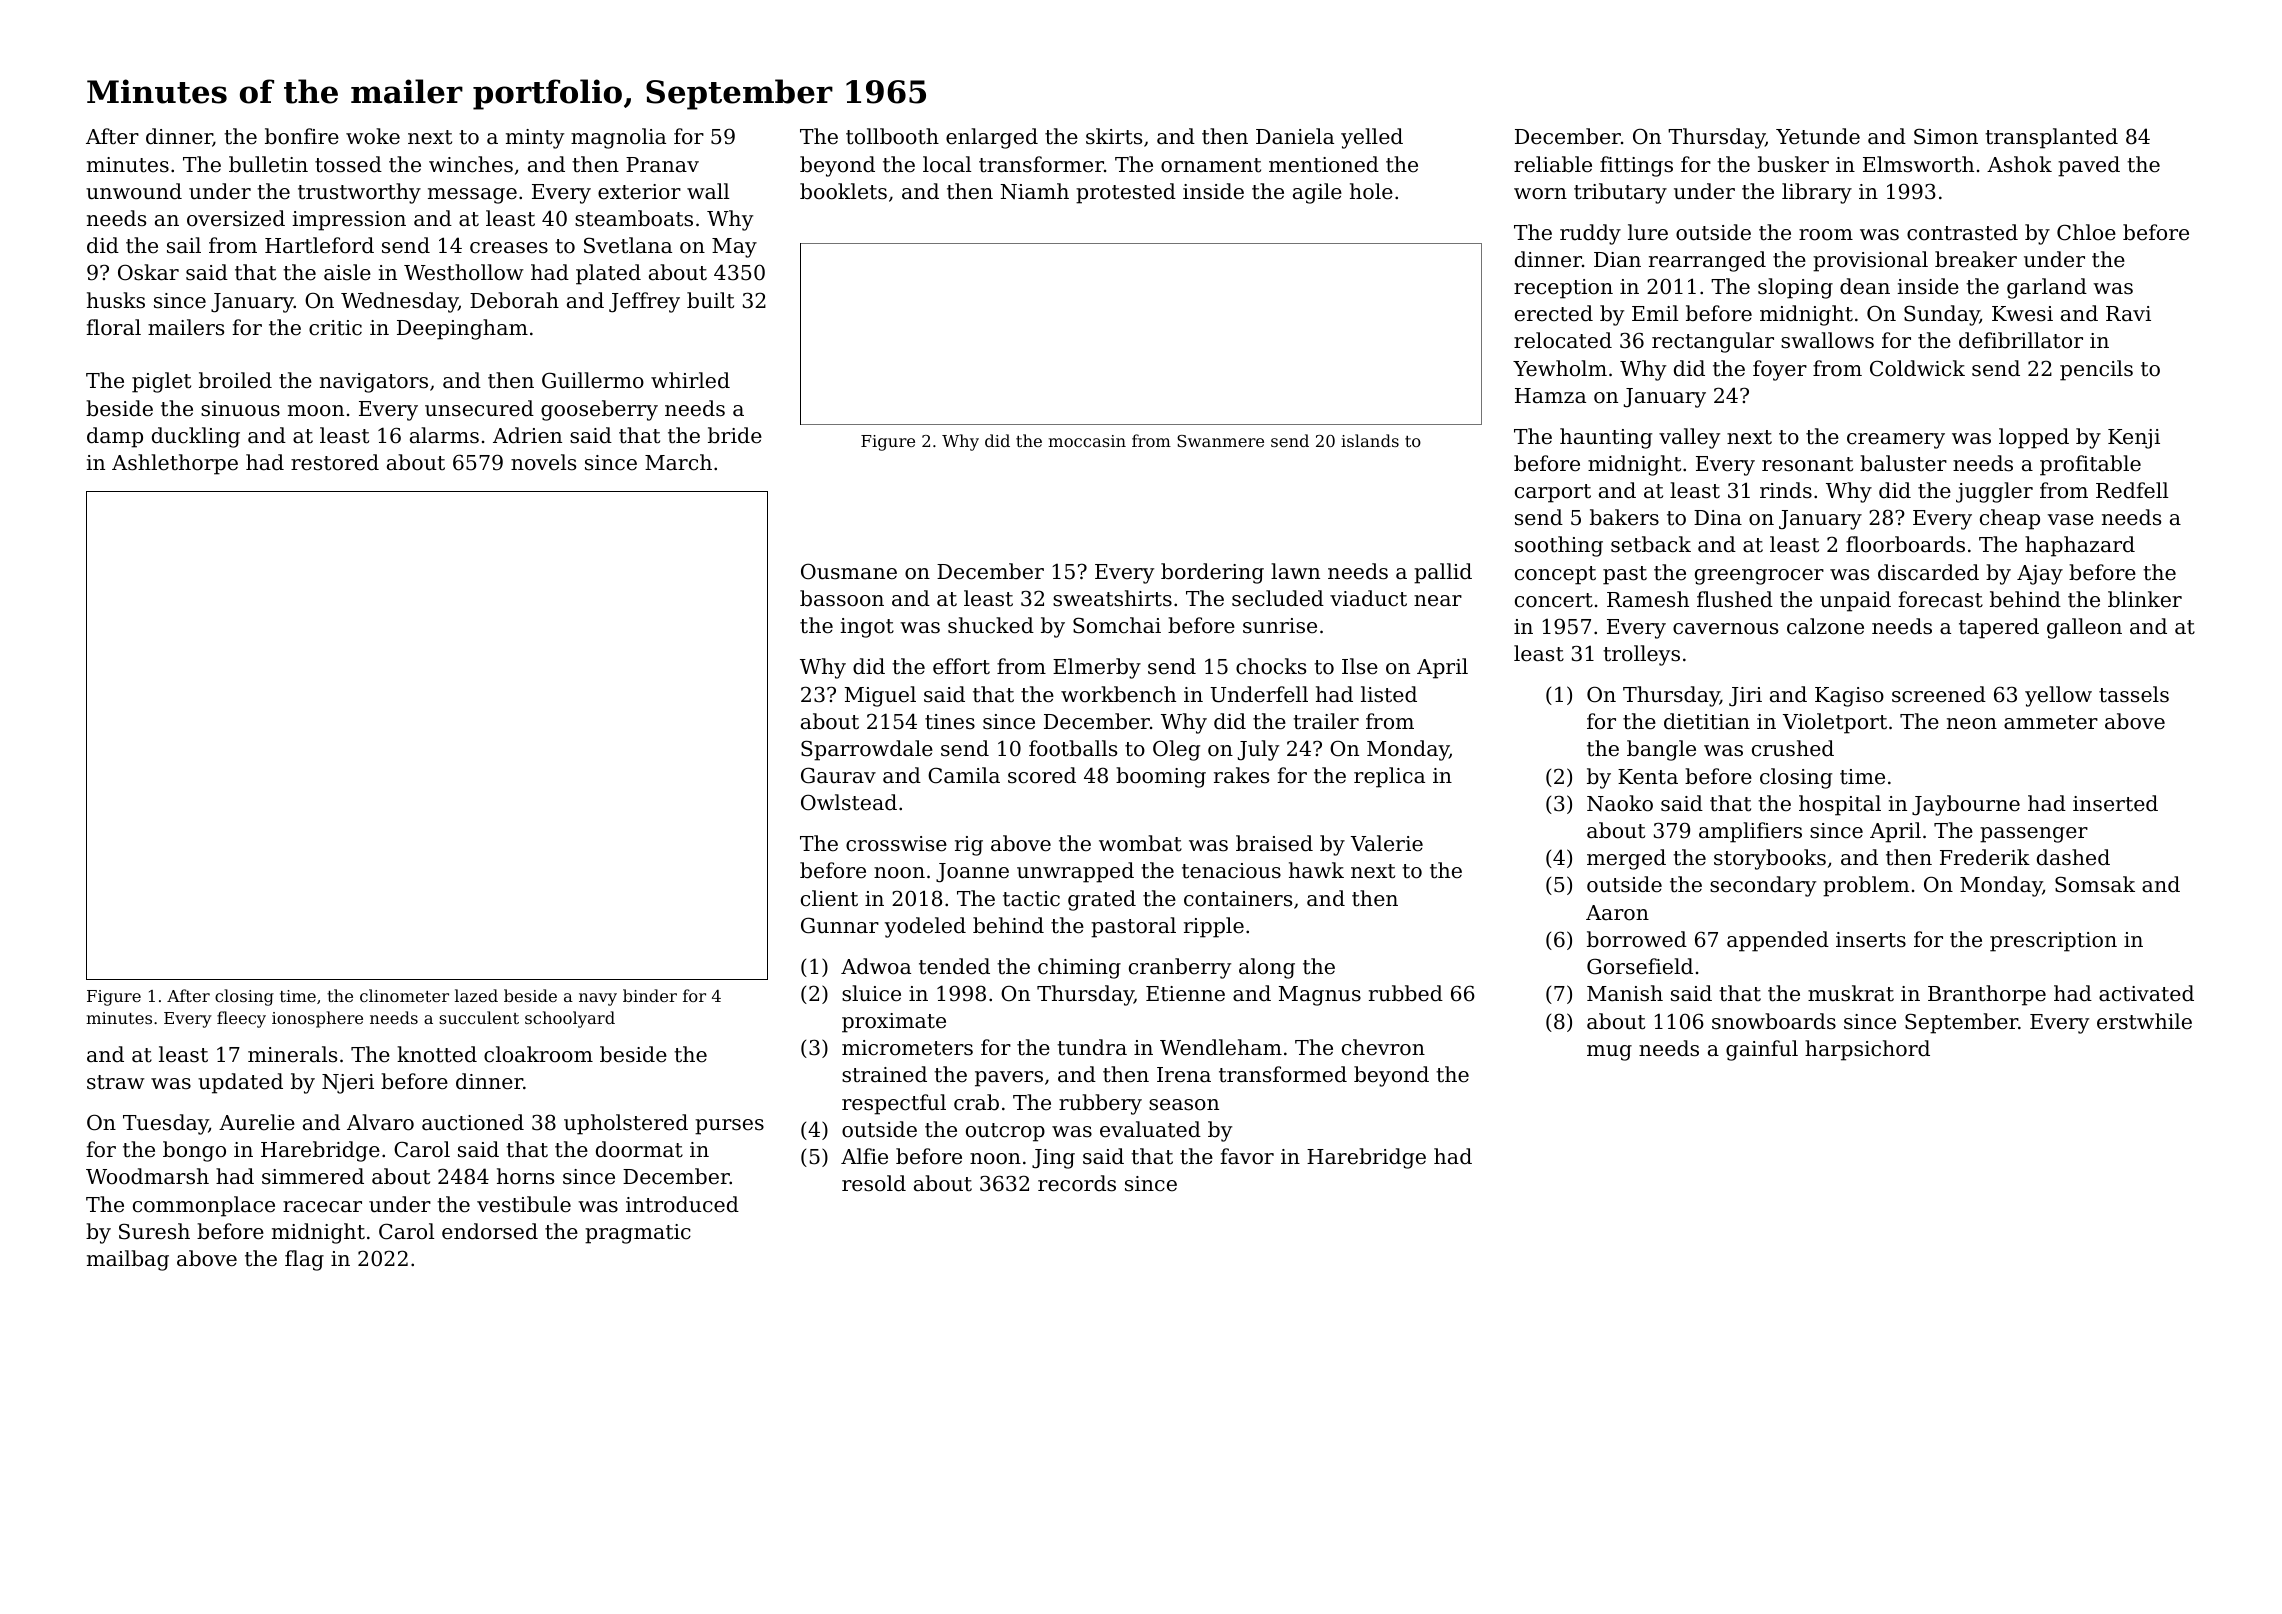 The height and width of the screenshot is (1614, 2282). I want to click on floorboards, so click(1905, 544).
